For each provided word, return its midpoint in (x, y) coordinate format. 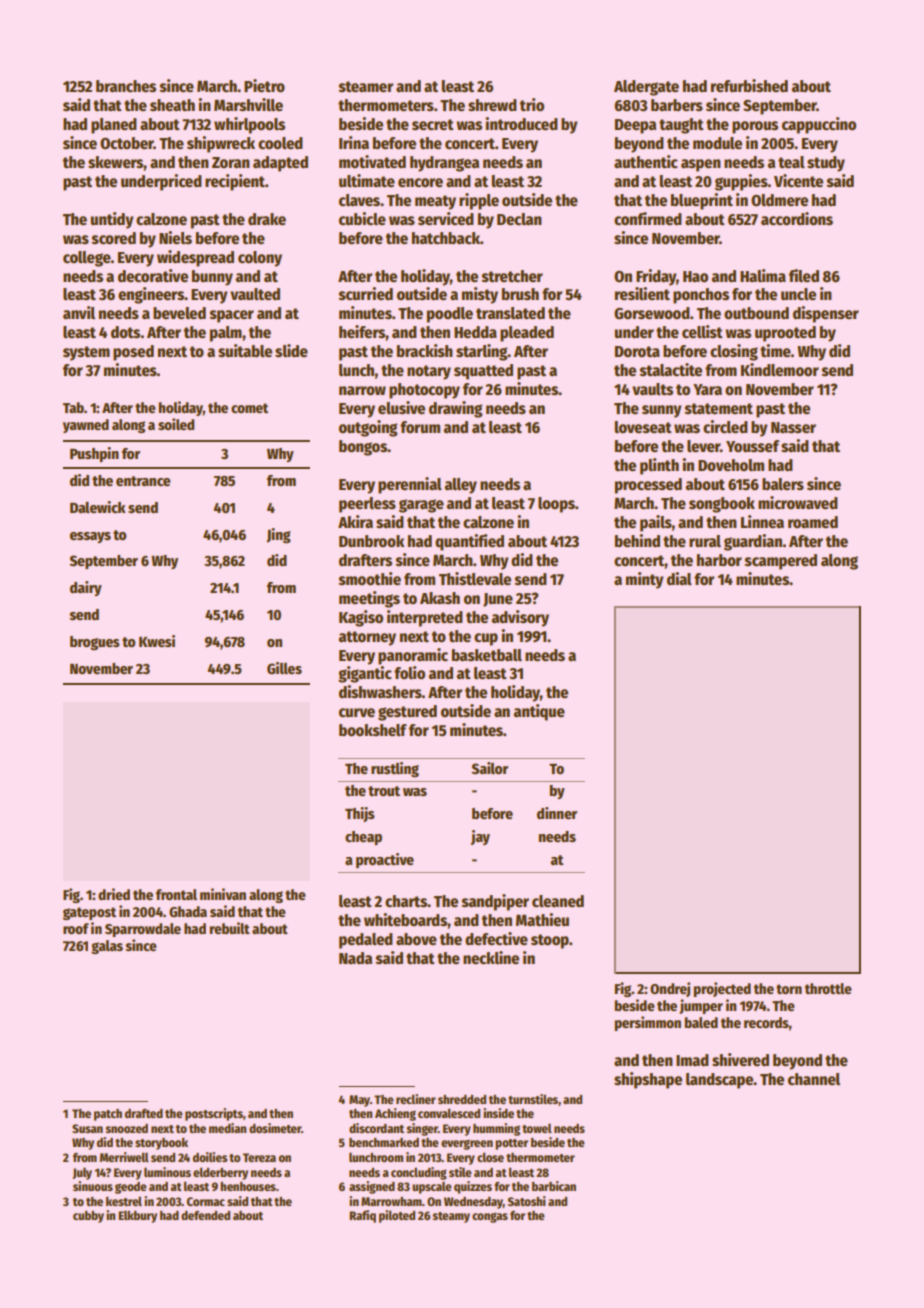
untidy (112, 220)
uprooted (785, 334)
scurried (366, 293)
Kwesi (157, 641)
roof (76, 928)
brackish (425, 351)
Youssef (752, 446)
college (87, 259)
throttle (828, 988)
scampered (781, 562)
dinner (557, 813)
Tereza (259, 1157)
